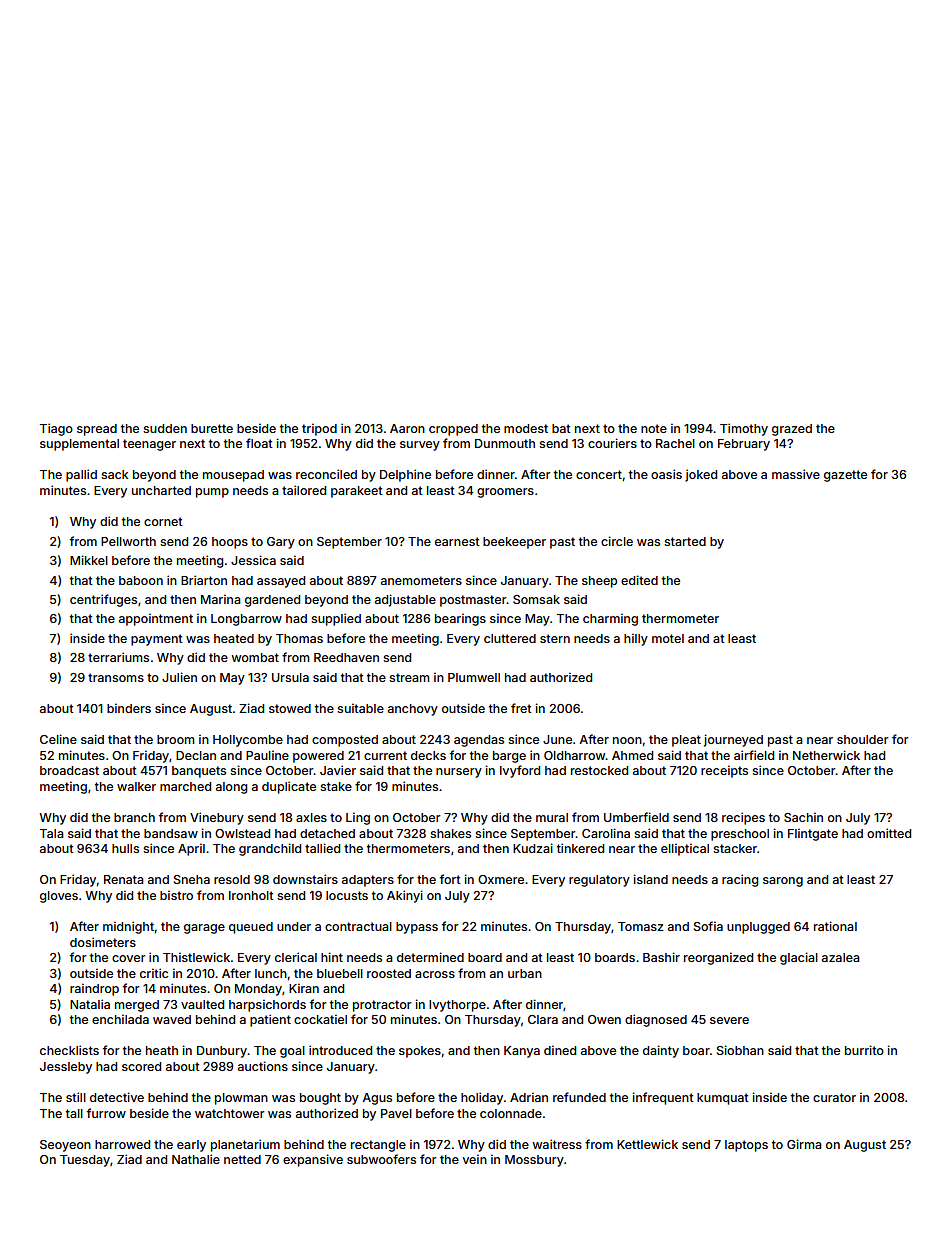 This screenshot has height=1233, width=952. What do you see at coordinates (259, 443) in the screenshot?
I see `float` at bounding box center [259, 443].
